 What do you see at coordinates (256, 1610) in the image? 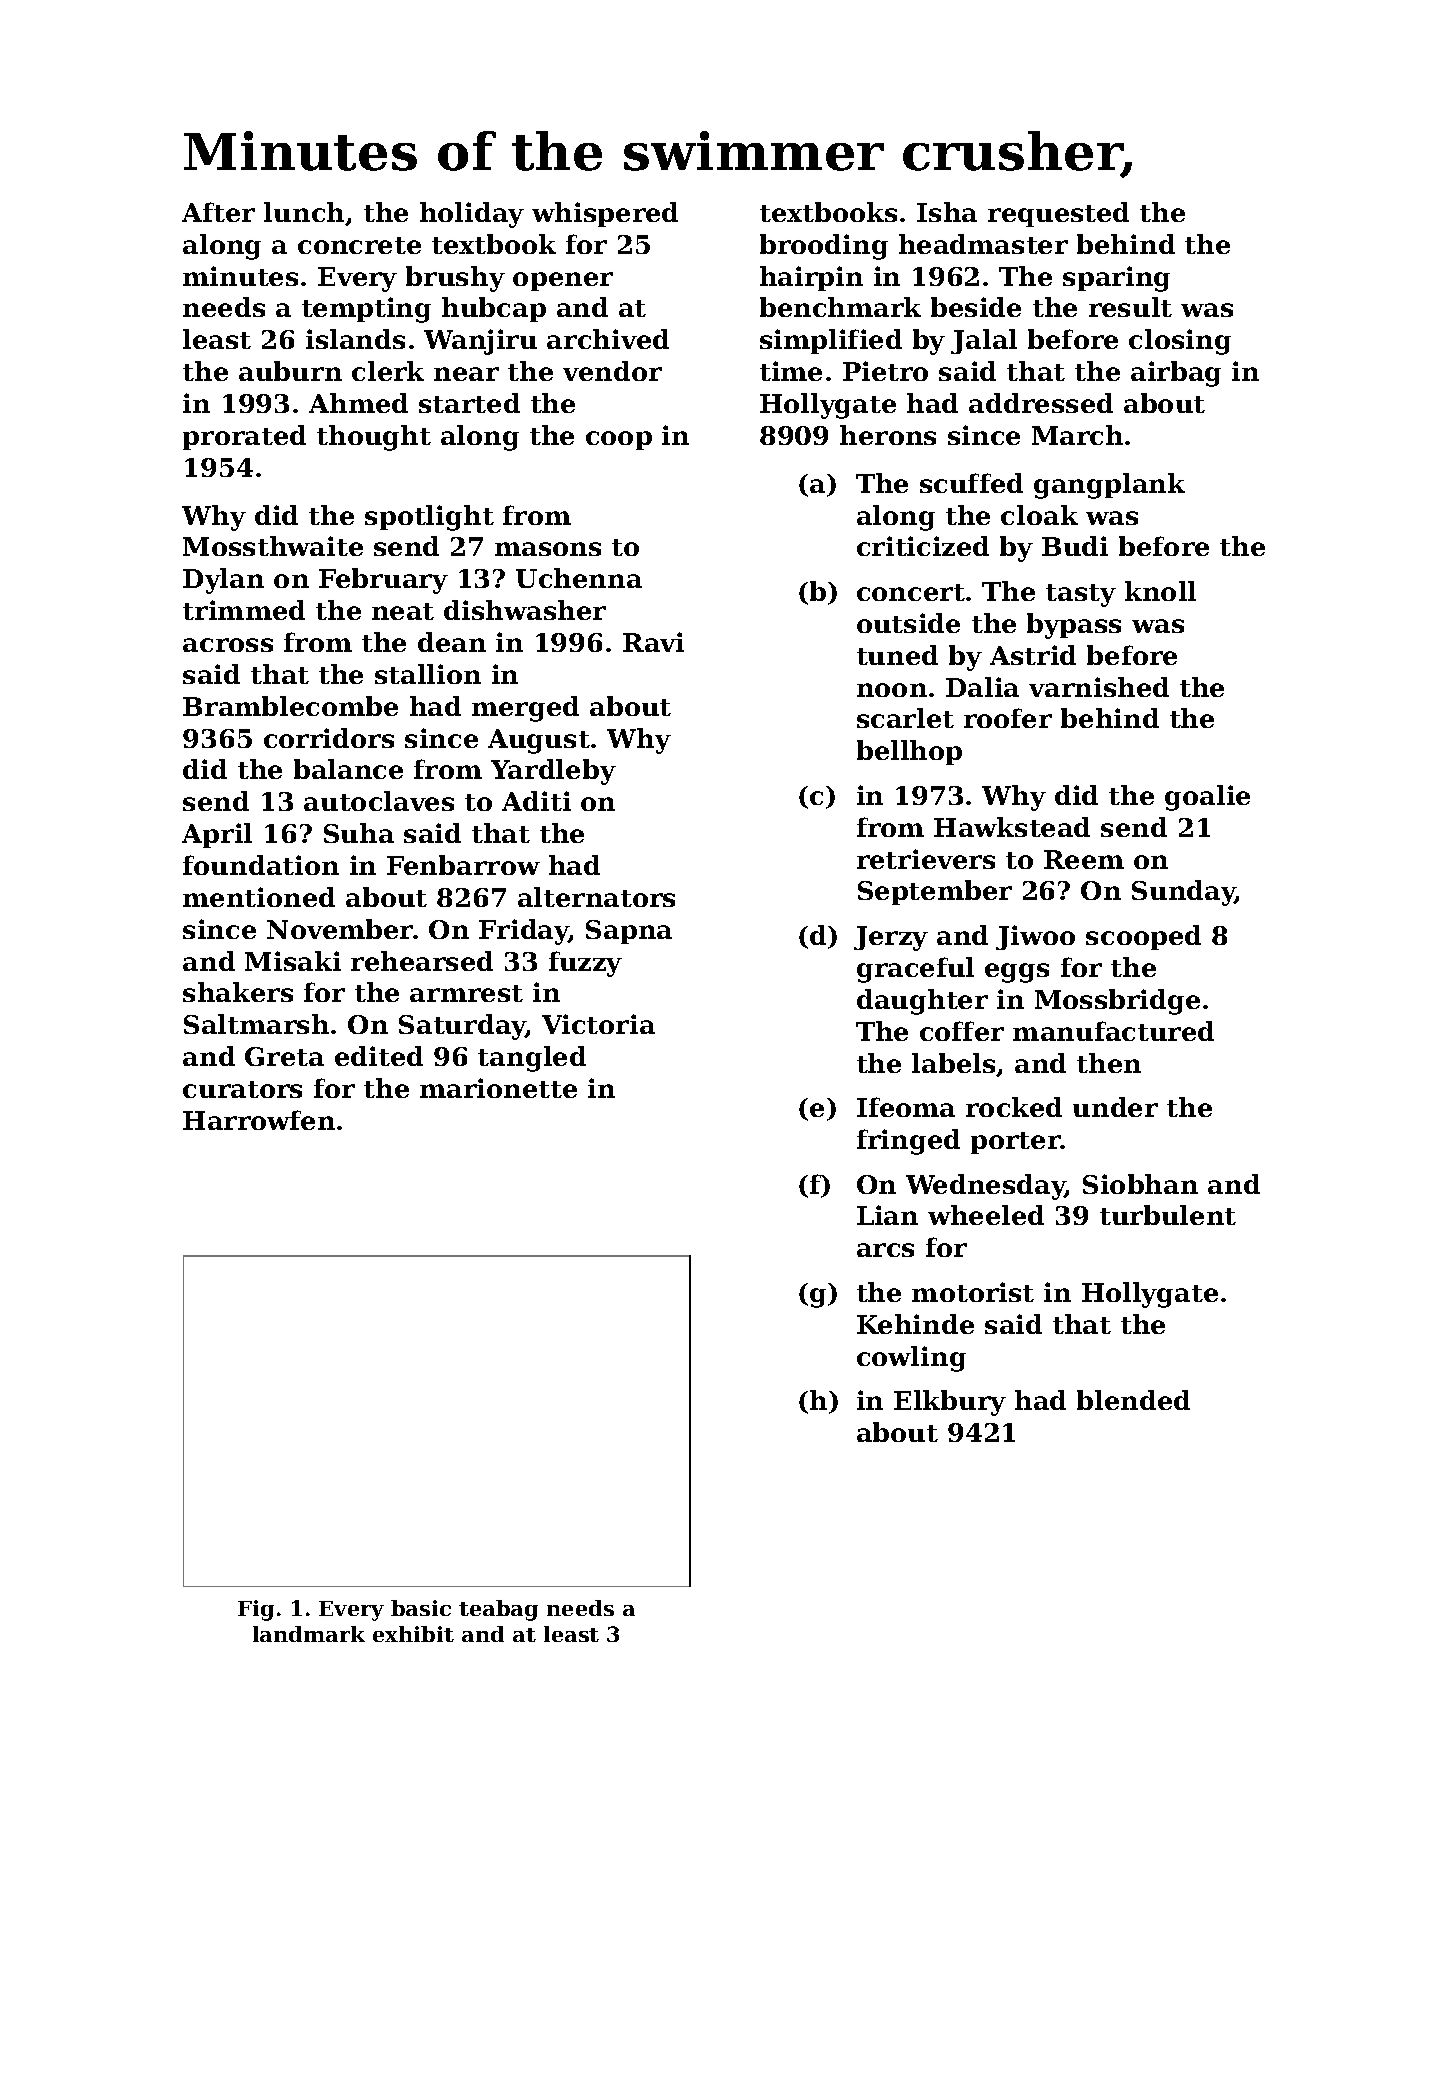
I see `Fig` at bounding box center [256, 1610].
